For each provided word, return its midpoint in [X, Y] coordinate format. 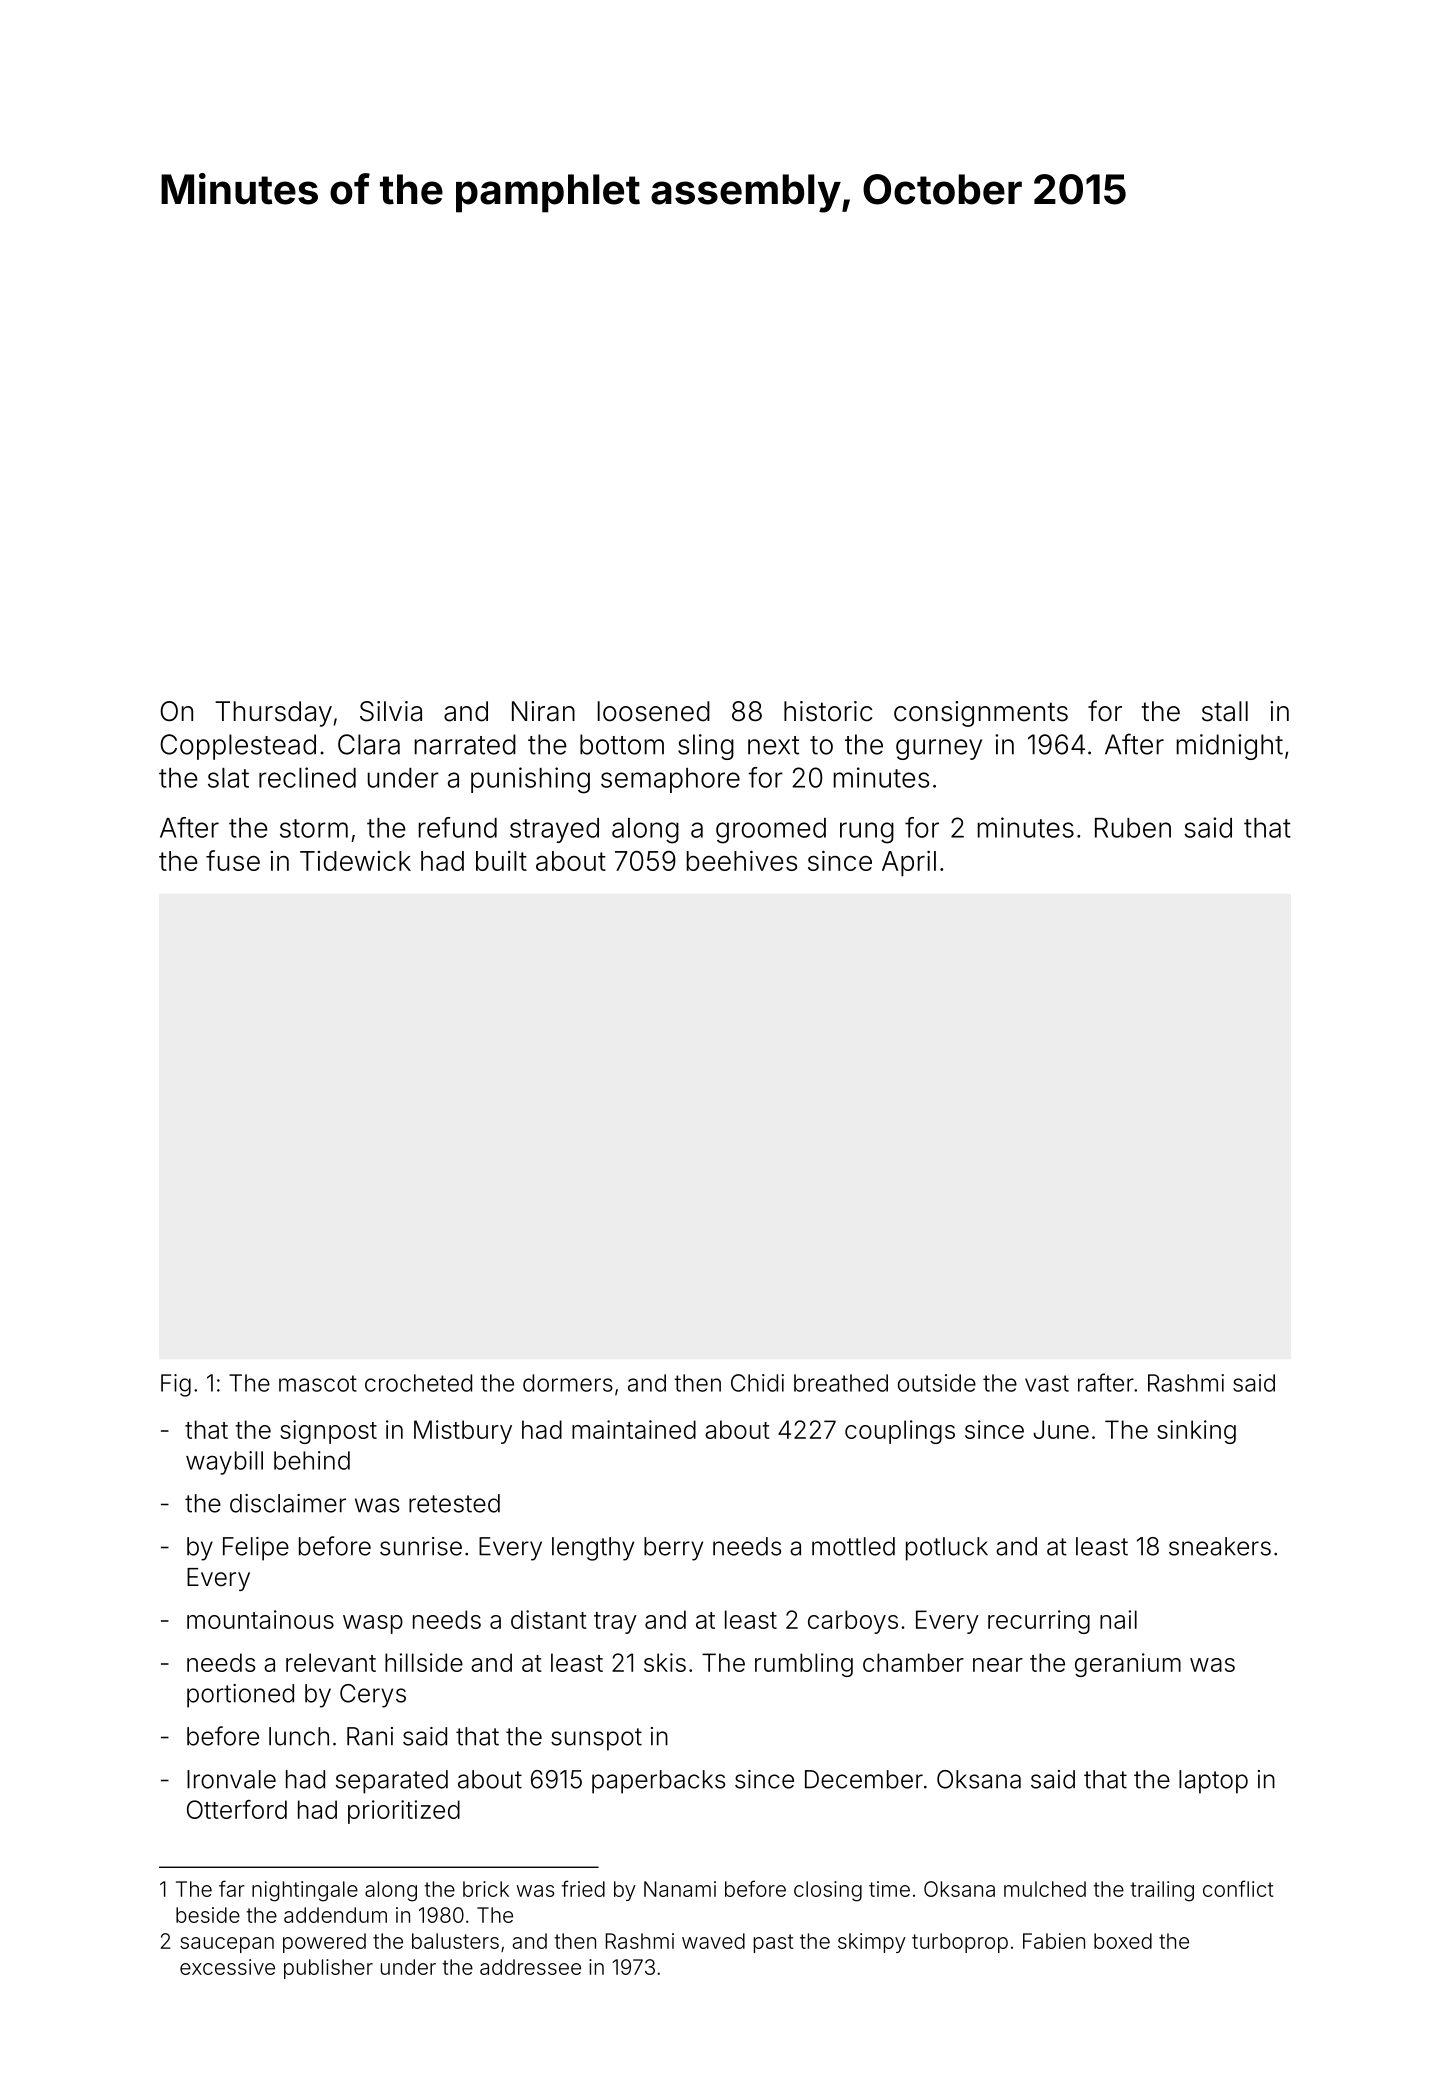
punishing [530, 780]
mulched [1045, 1889]
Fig [176, 1385]
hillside [424, 1662]
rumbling [804, 1665]
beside [208, 1915]
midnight [1230, 747]
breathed [841, 1383]
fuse [233, 860]
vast [1047, 1383]
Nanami [680, 1889]
